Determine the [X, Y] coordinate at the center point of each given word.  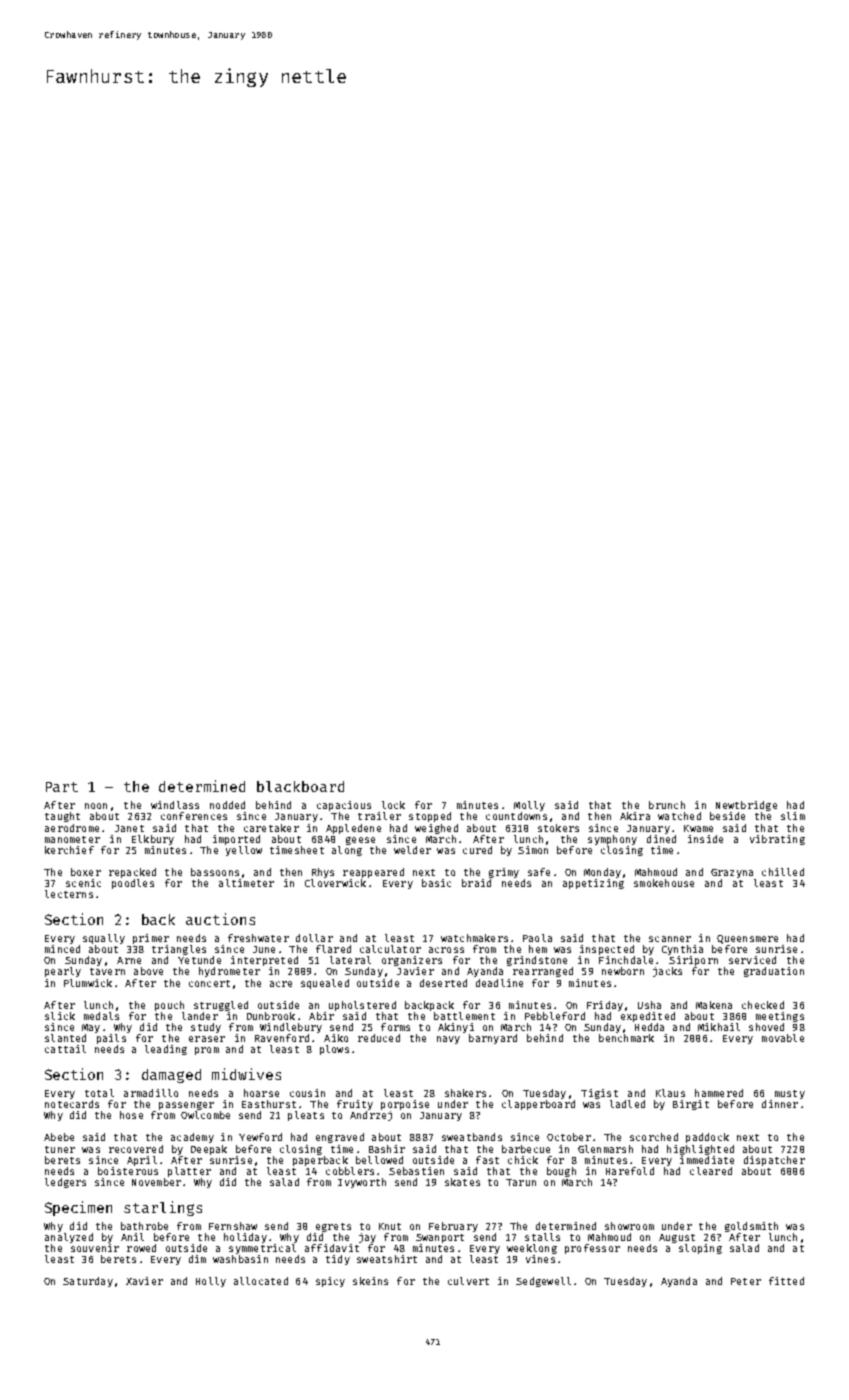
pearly [63, 972]
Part [62, 787]
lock [393, 805]
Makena [714, 1005]
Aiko [336, 1038]
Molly [529, 806]
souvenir [95, 1248]
